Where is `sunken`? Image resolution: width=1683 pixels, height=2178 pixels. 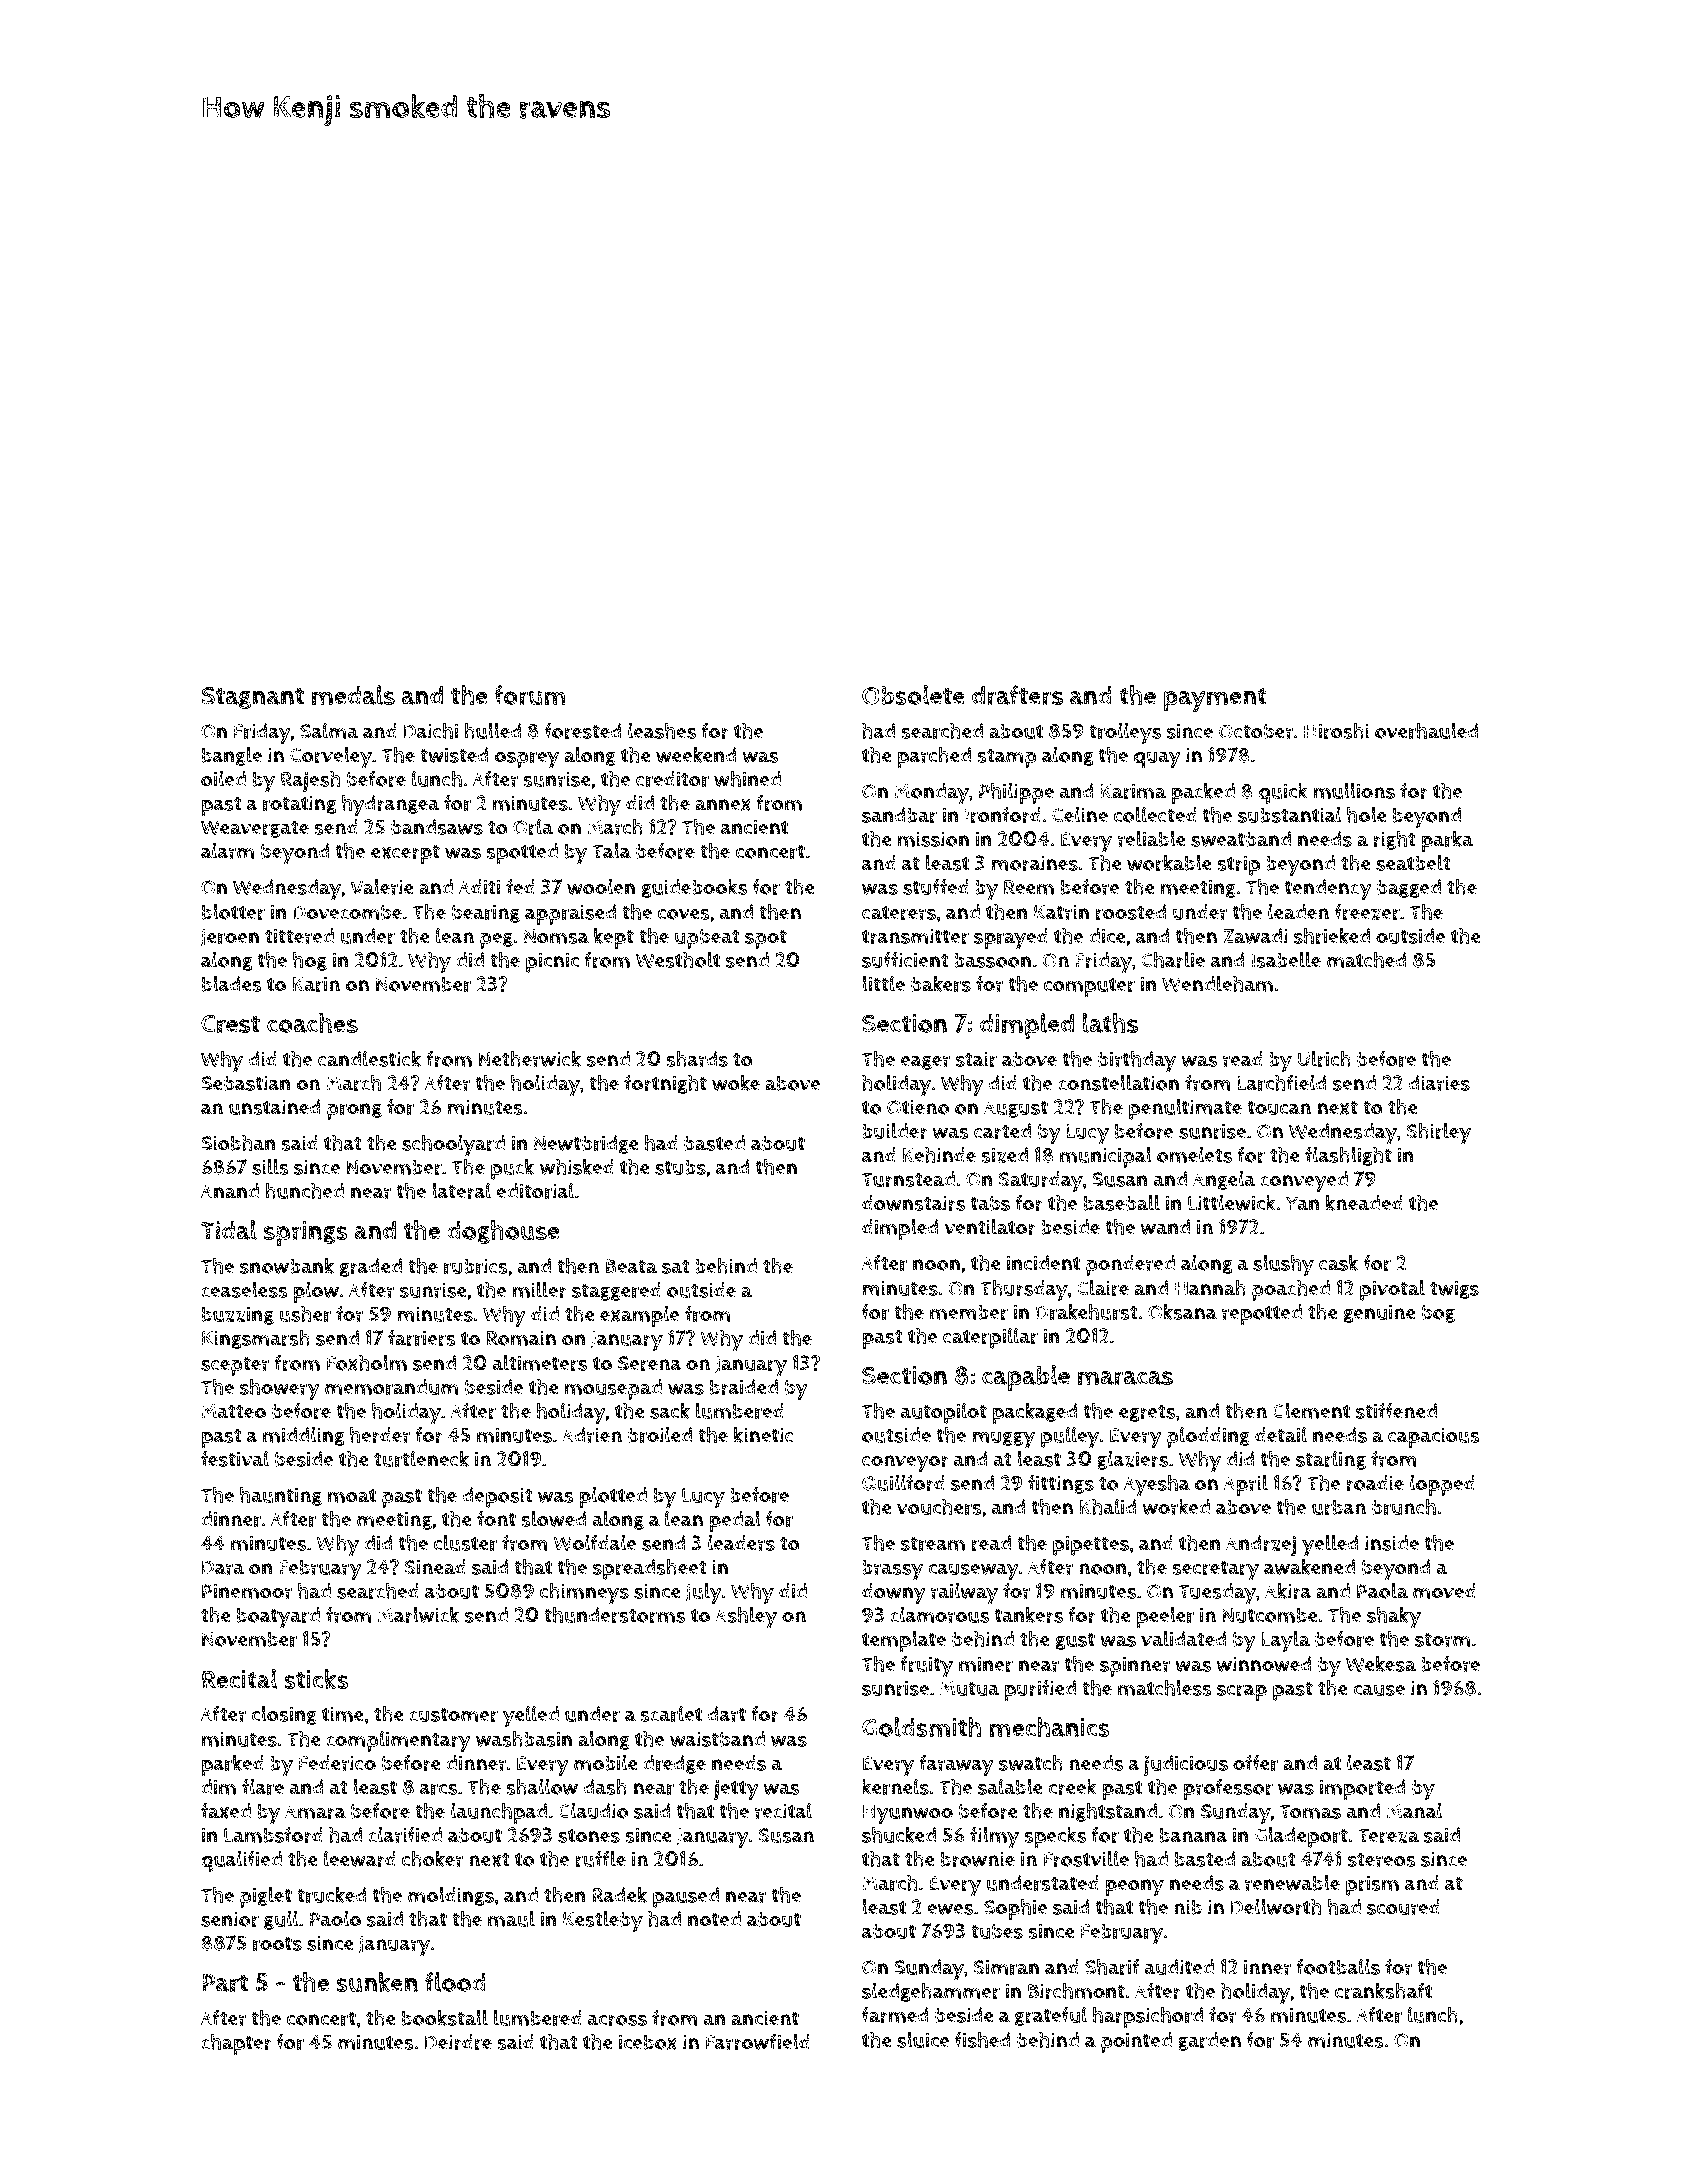 sunken is located at coordinates (377, 1982).
